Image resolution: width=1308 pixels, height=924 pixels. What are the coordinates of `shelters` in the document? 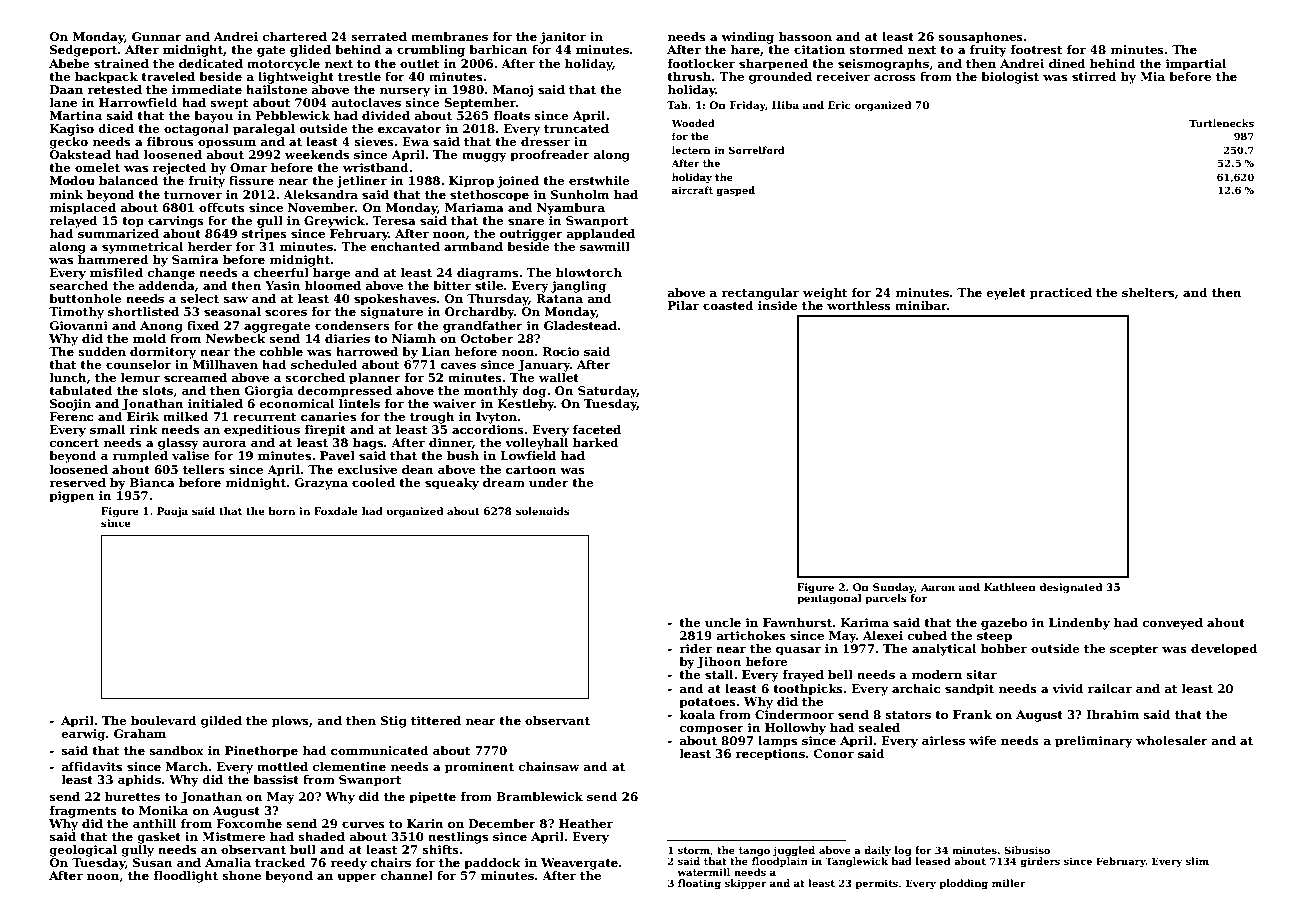 It's located at (1148, 292).
